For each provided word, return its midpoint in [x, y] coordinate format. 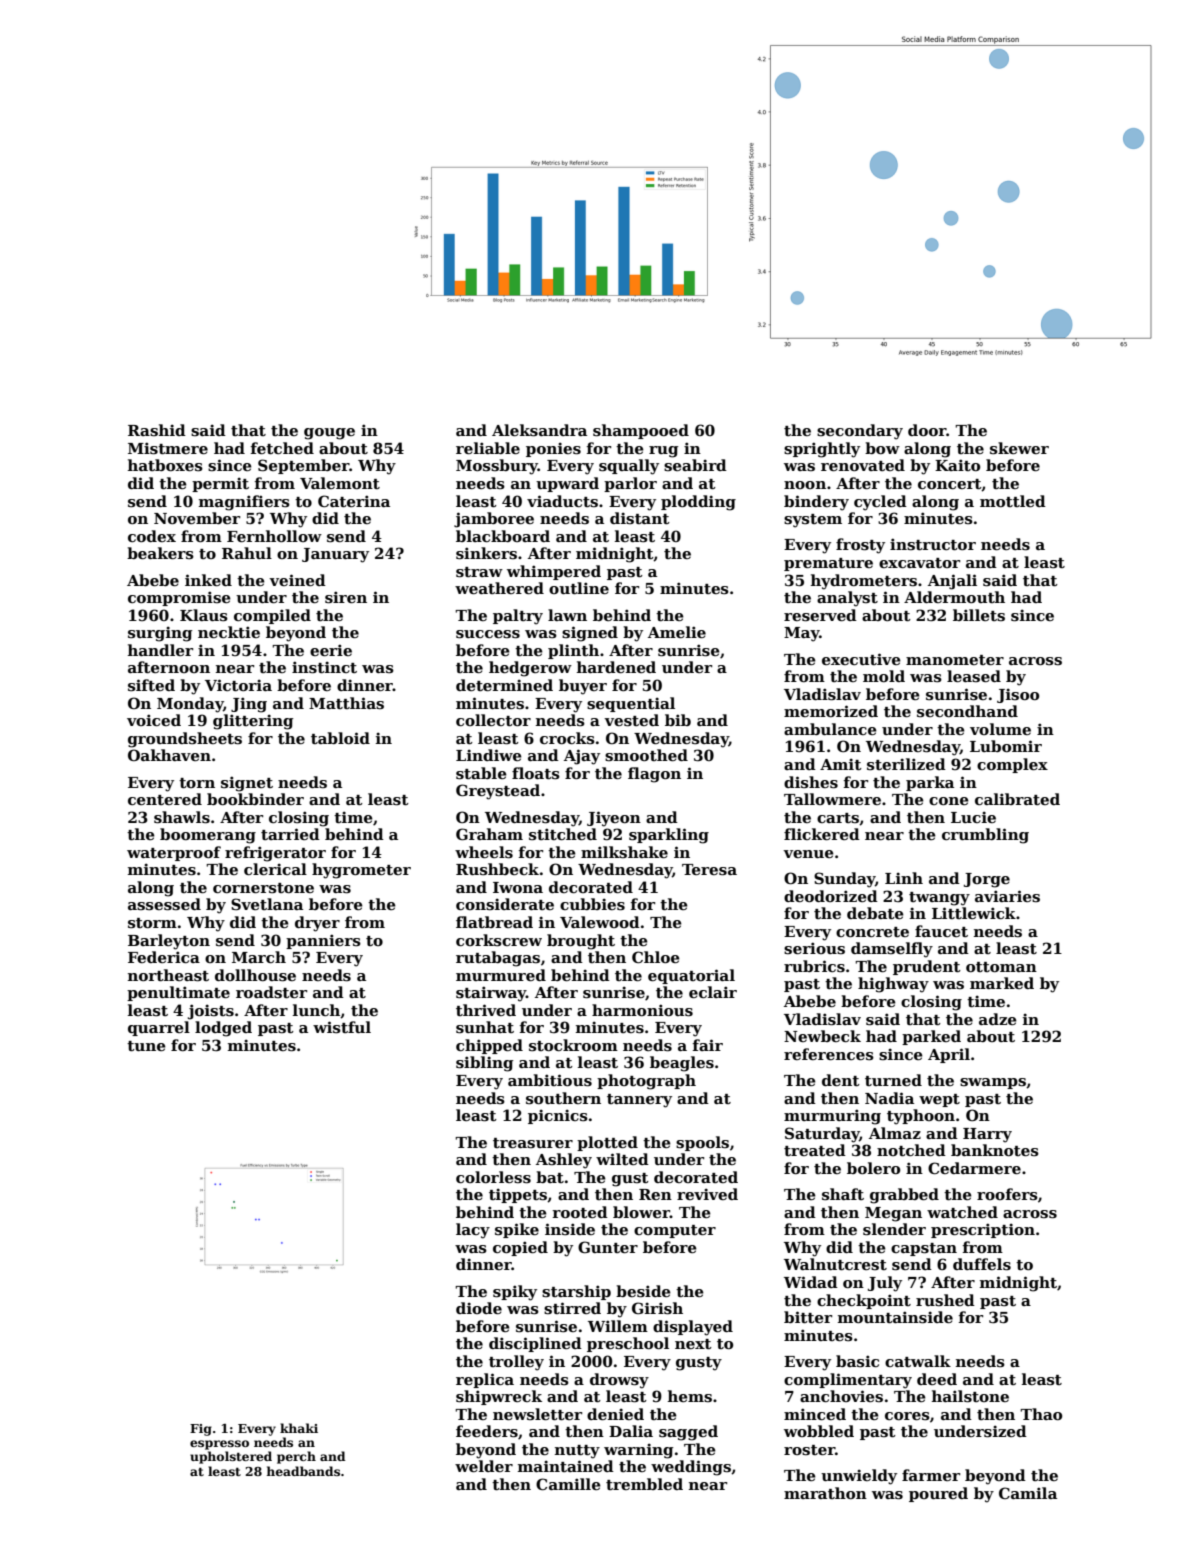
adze [998, 1019]
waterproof [174, 853]
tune [146, 1046]
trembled [644, 1484]
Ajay [582, 757]
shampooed [641, 431]
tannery [639, 1101]
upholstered [231, 1457]
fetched [282, 448]
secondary [860, 432]
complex [1012, 765]
